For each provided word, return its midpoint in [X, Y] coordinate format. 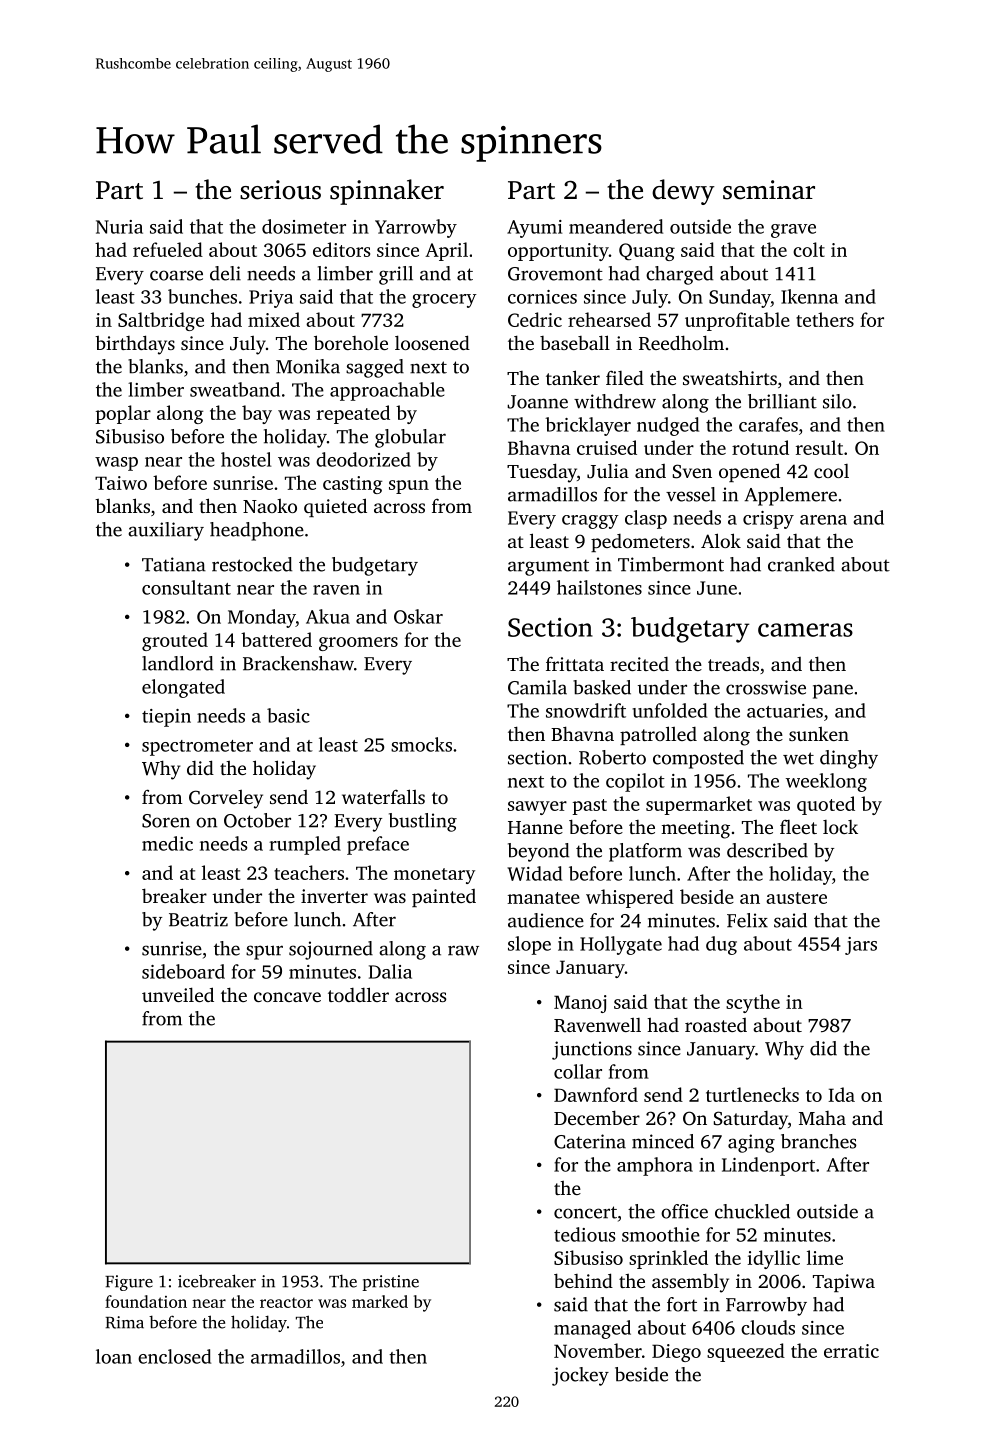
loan [114, 1356]
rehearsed [609, 319]
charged [679, 275]
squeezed [746, 1352]
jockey [580, 1376]
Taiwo [121, 483]
